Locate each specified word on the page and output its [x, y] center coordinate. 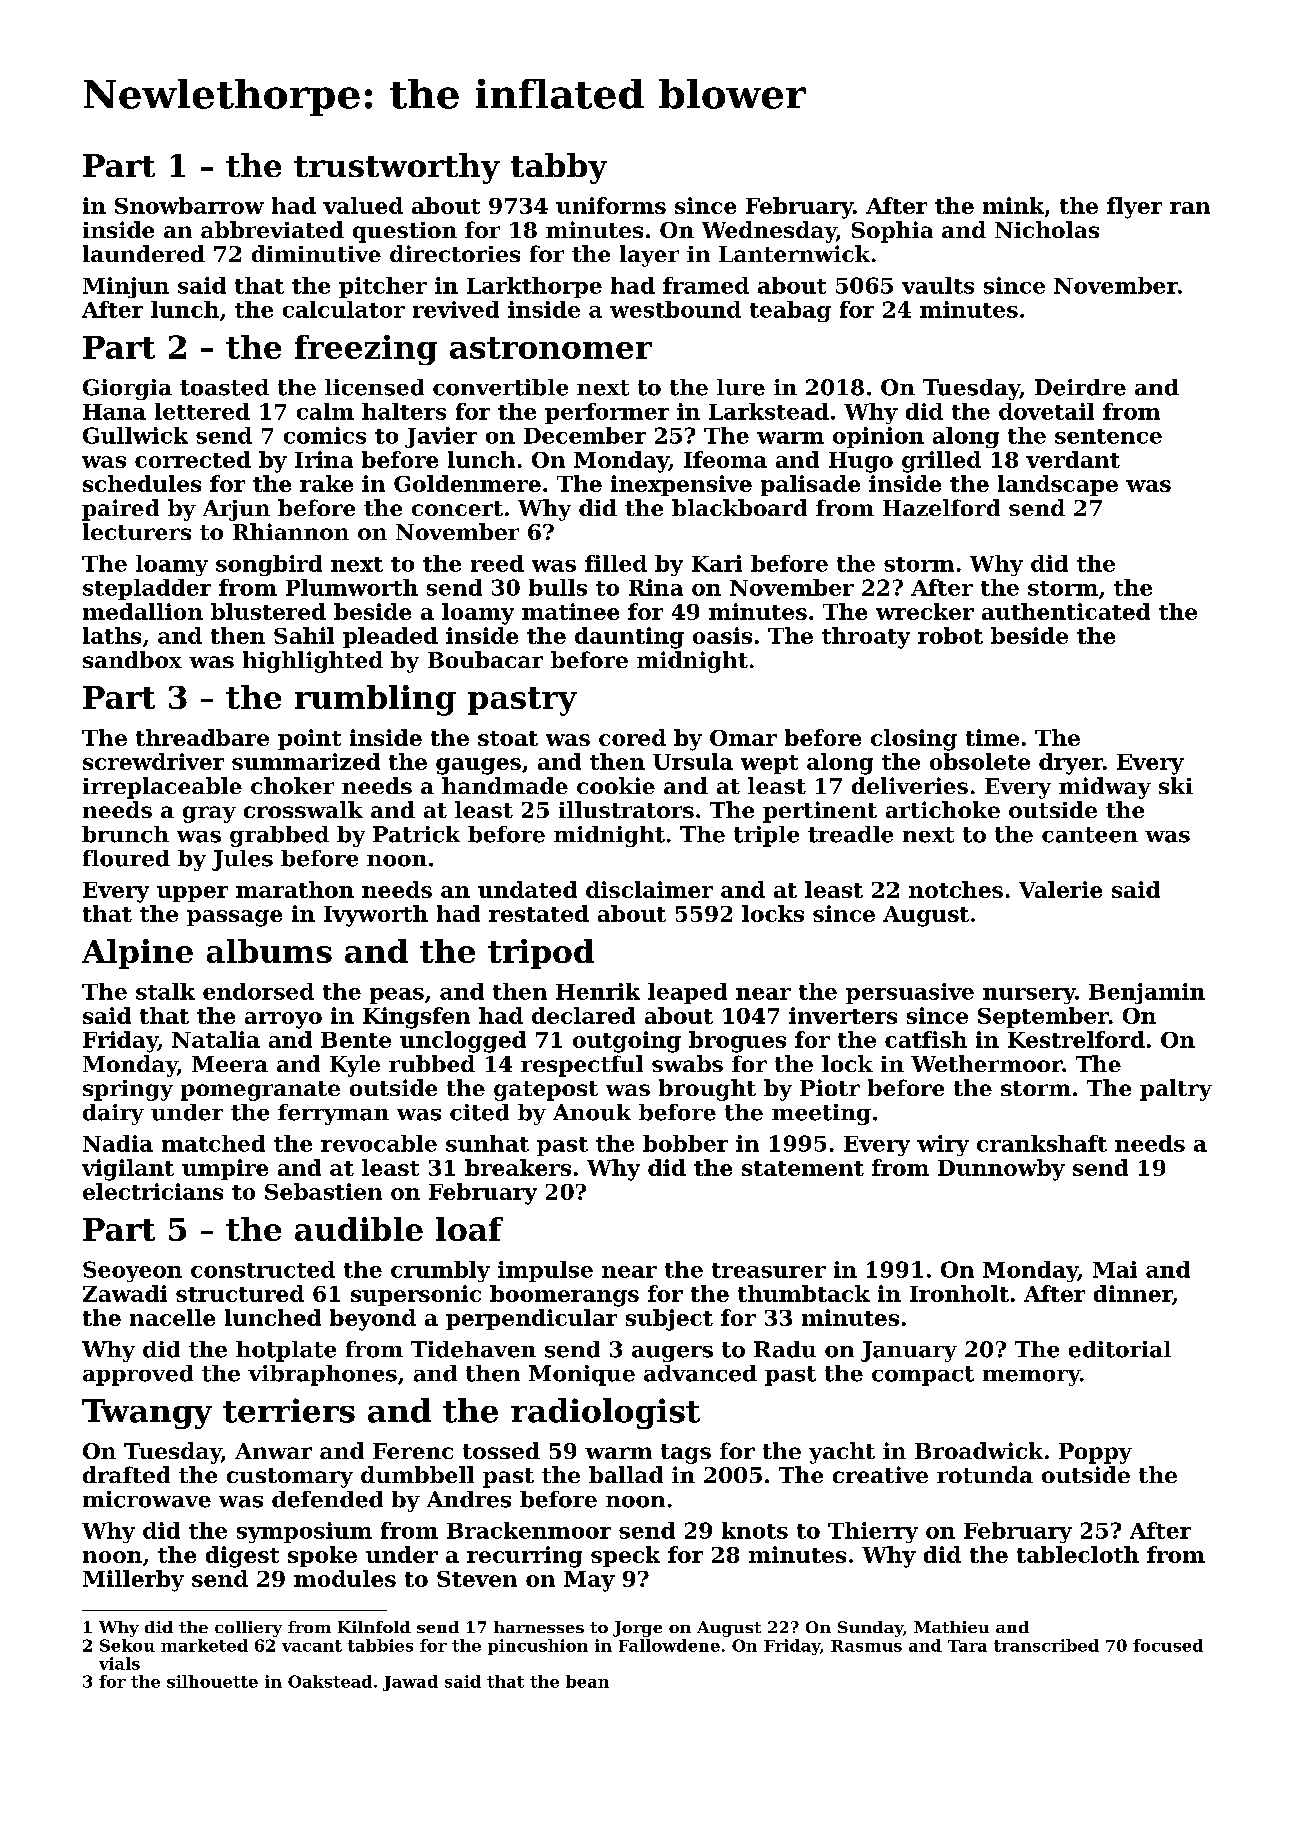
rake [326, 483]
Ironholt [959, 1293]
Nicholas [1047, 229]
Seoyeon [132, 1271]
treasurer [769, 1270]
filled [616, 563]
